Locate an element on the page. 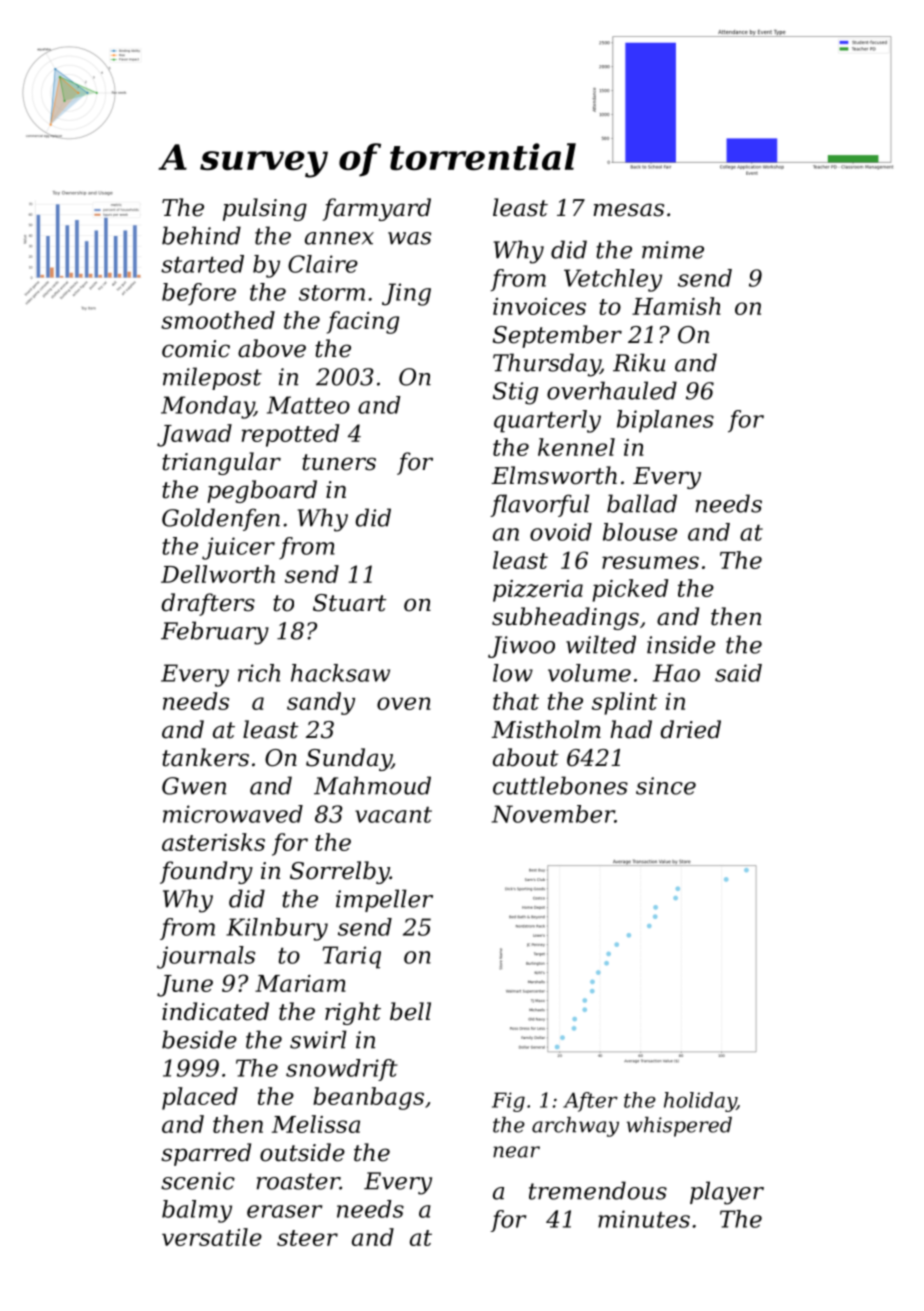 This document has height=1311, width=924. mime is located at coordinates (673, 250).
